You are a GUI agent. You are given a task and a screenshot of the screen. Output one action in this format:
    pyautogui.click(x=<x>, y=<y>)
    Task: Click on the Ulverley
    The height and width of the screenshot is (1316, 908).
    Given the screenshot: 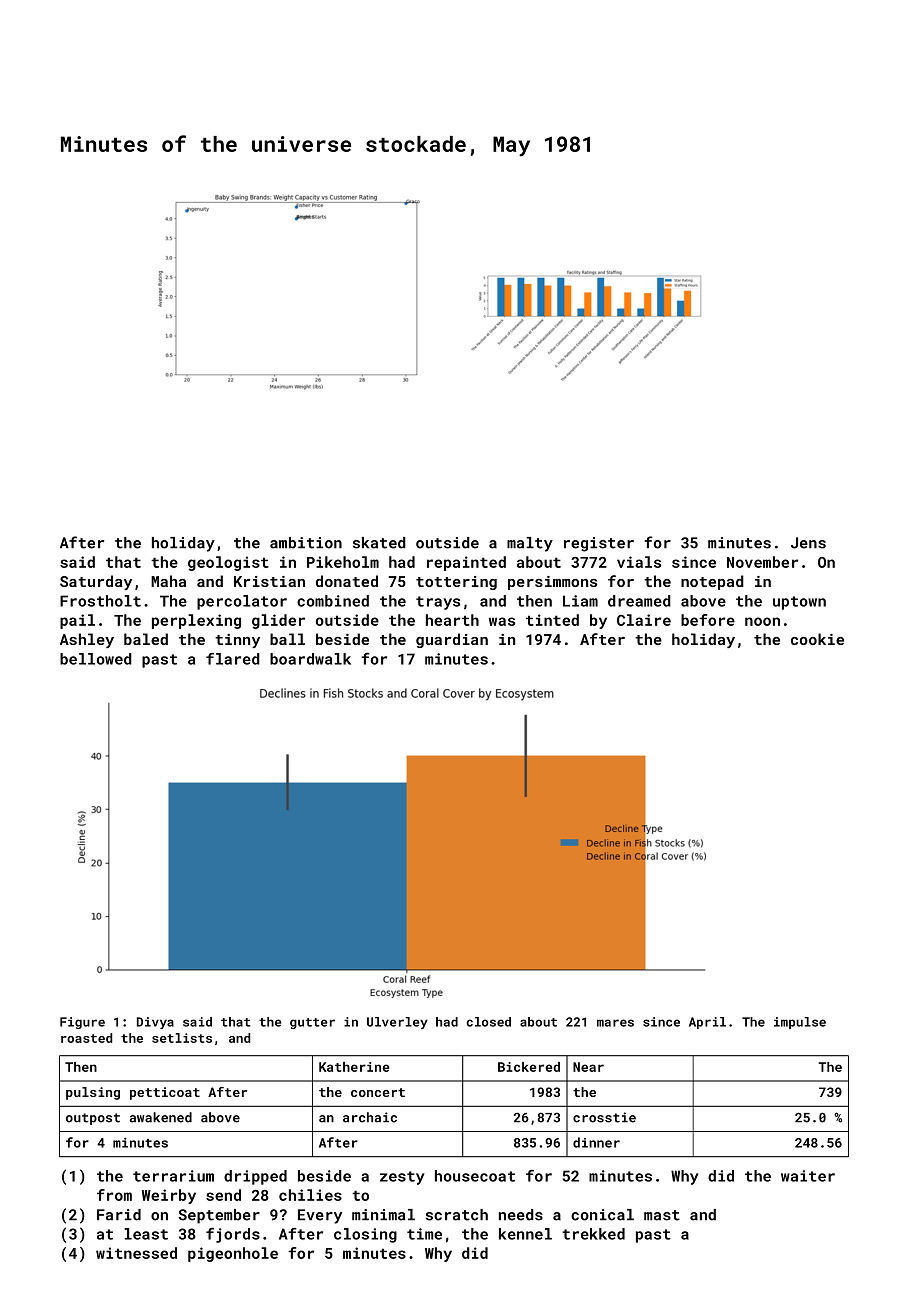 What is the action you would take?
    pyautogui.click(x=397, y=1023)
